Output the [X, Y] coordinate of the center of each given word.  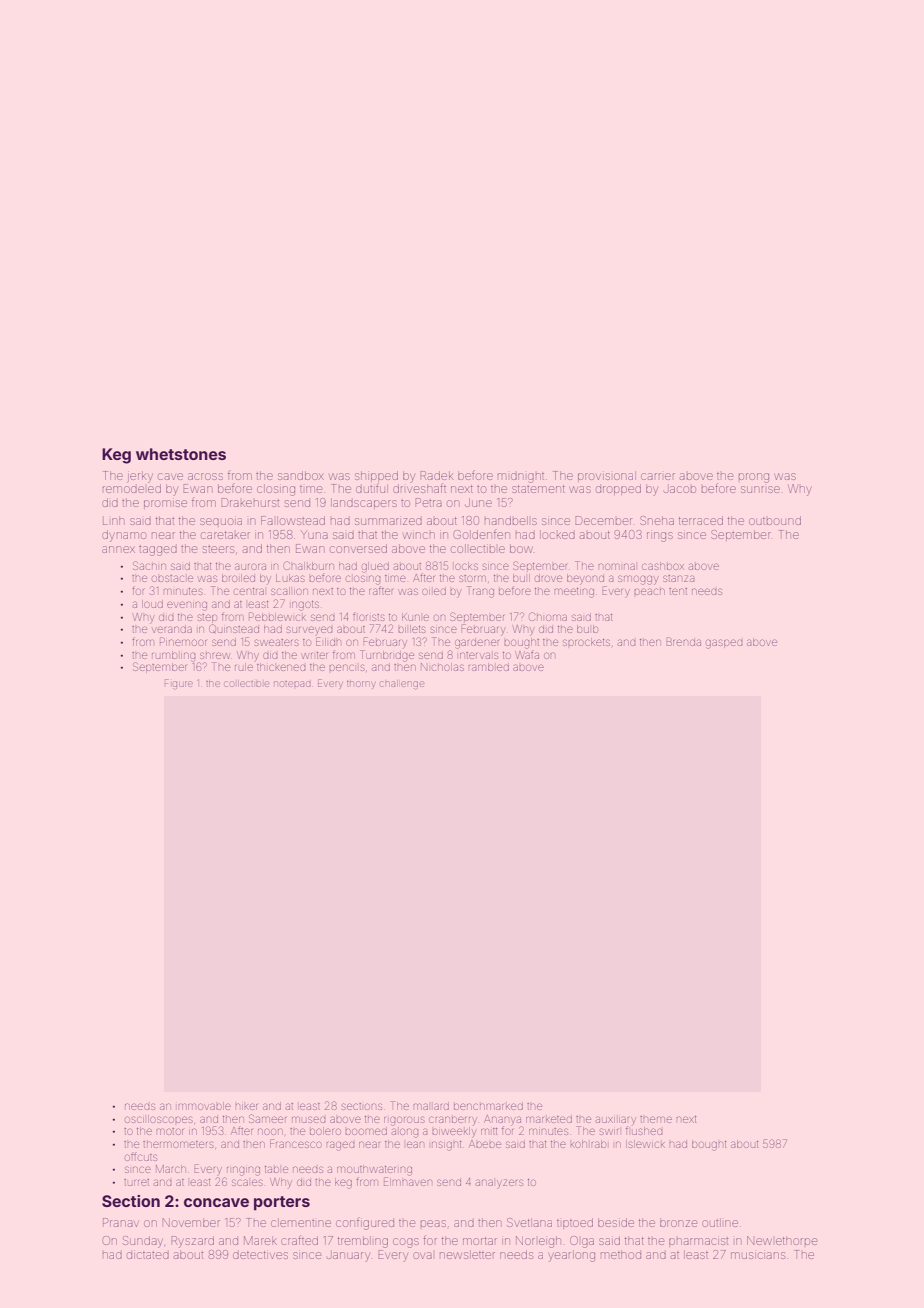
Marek [260, 1240]
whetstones [181, 454]
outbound [775, 520]
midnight [521, 478]
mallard [431, 1106]
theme [656, 1119]
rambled [489, 667]
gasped [724, 644]
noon [270, 1131]
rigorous [404, 1121]
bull [521, 578]
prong [754, 478]
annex [118, 549]
